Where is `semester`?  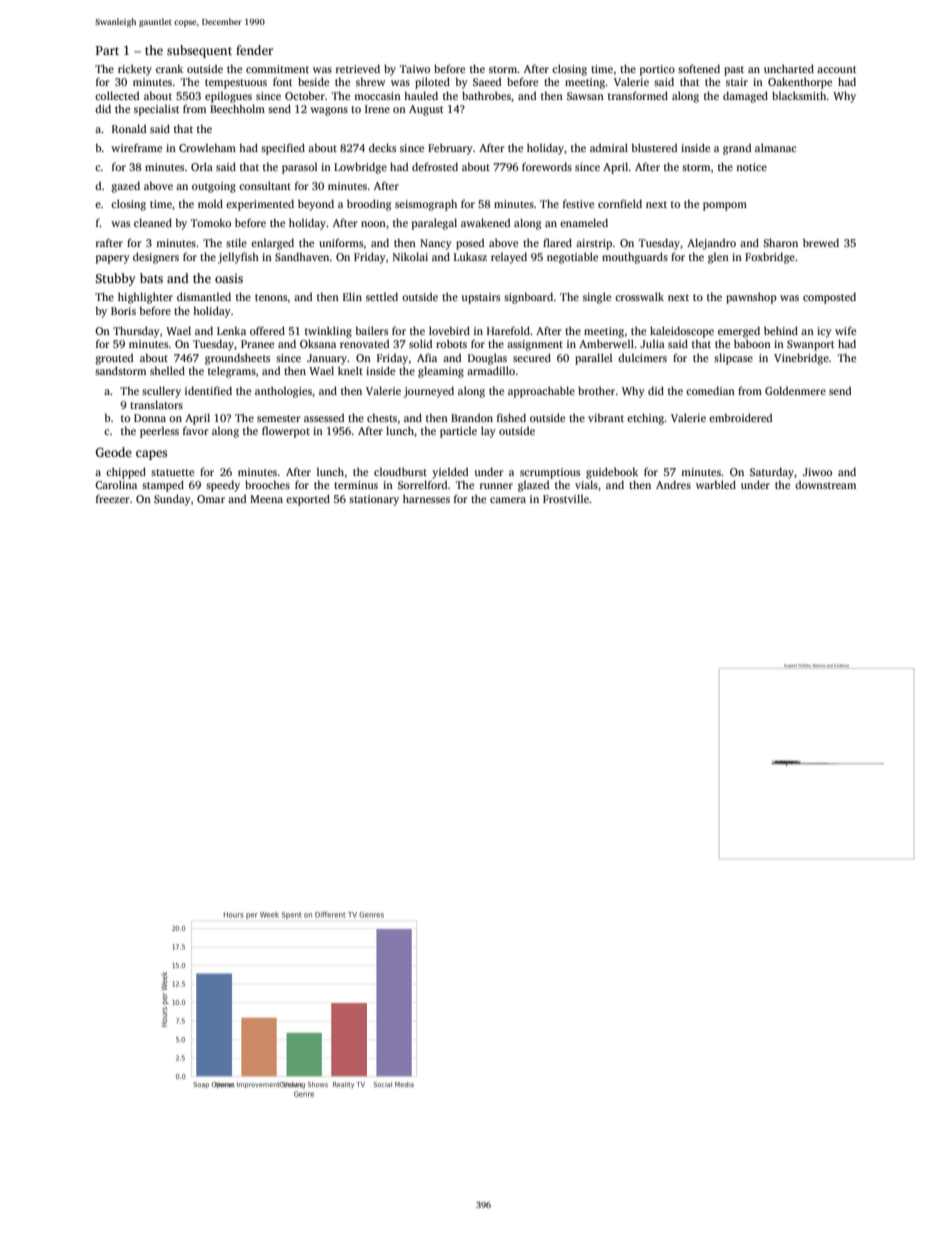
semester is located at coordinates (279, 418).
